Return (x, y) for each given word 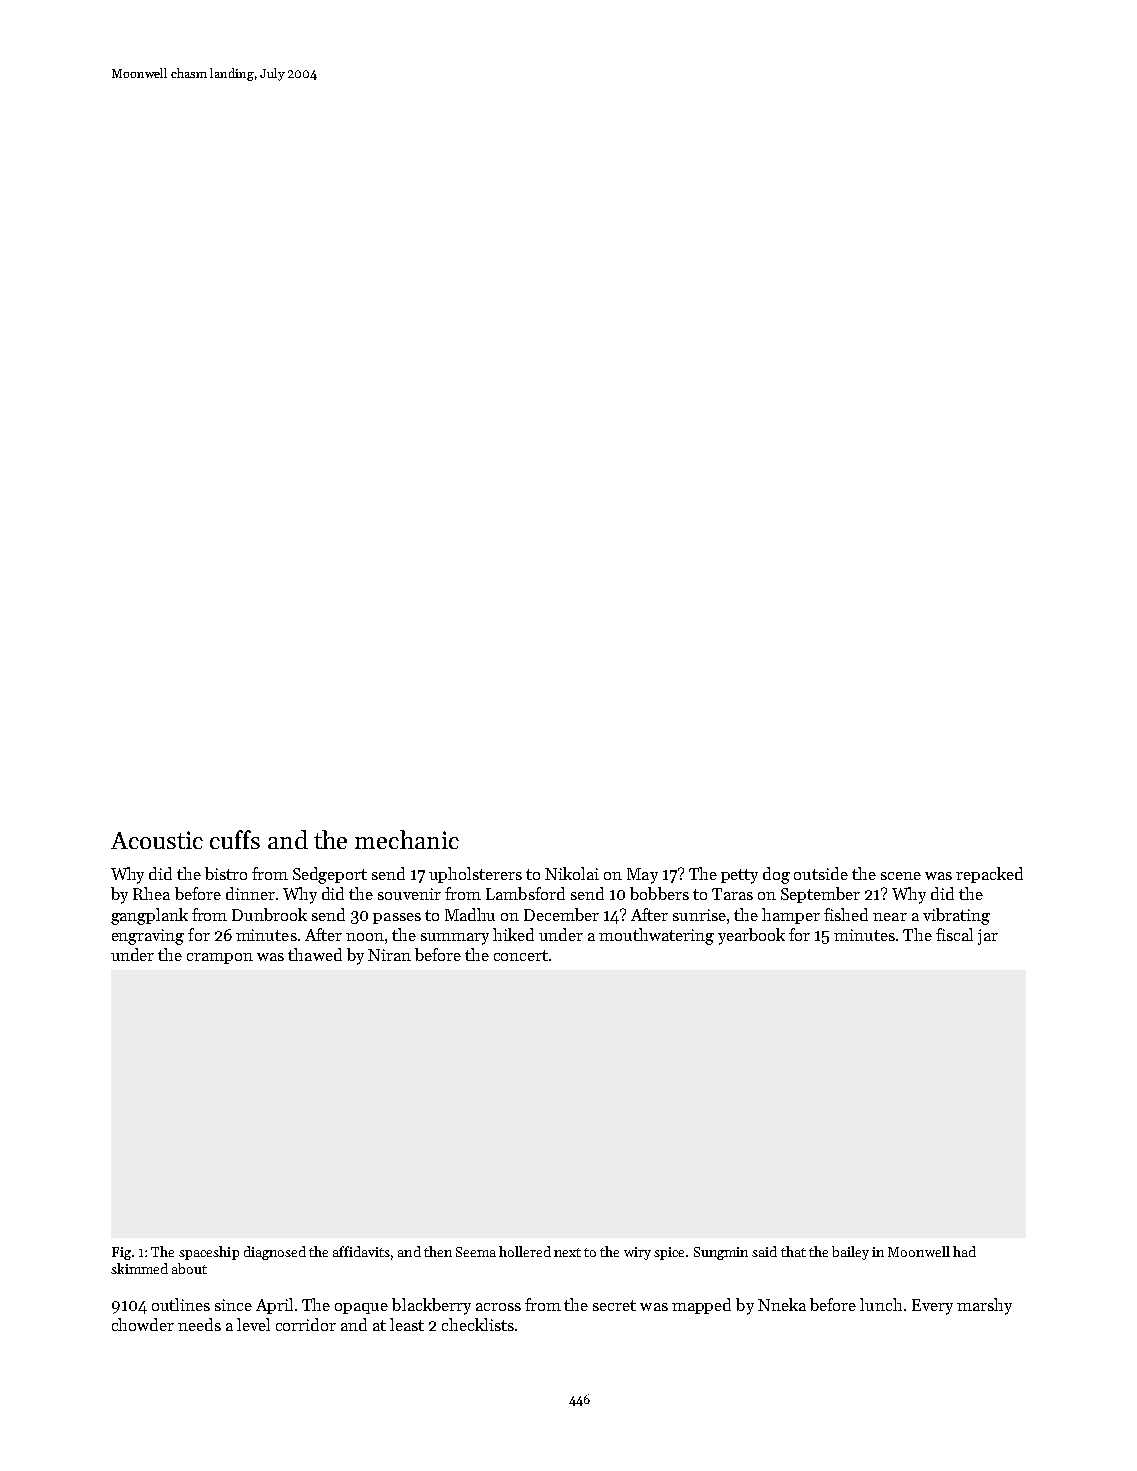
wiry (637, 1253)
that (793, 1251)
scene (901, 876)
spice (669, 1253)
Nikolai (572, 873)
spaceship (209, 1253)
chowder (143, 1324)
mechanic (407, 839)
